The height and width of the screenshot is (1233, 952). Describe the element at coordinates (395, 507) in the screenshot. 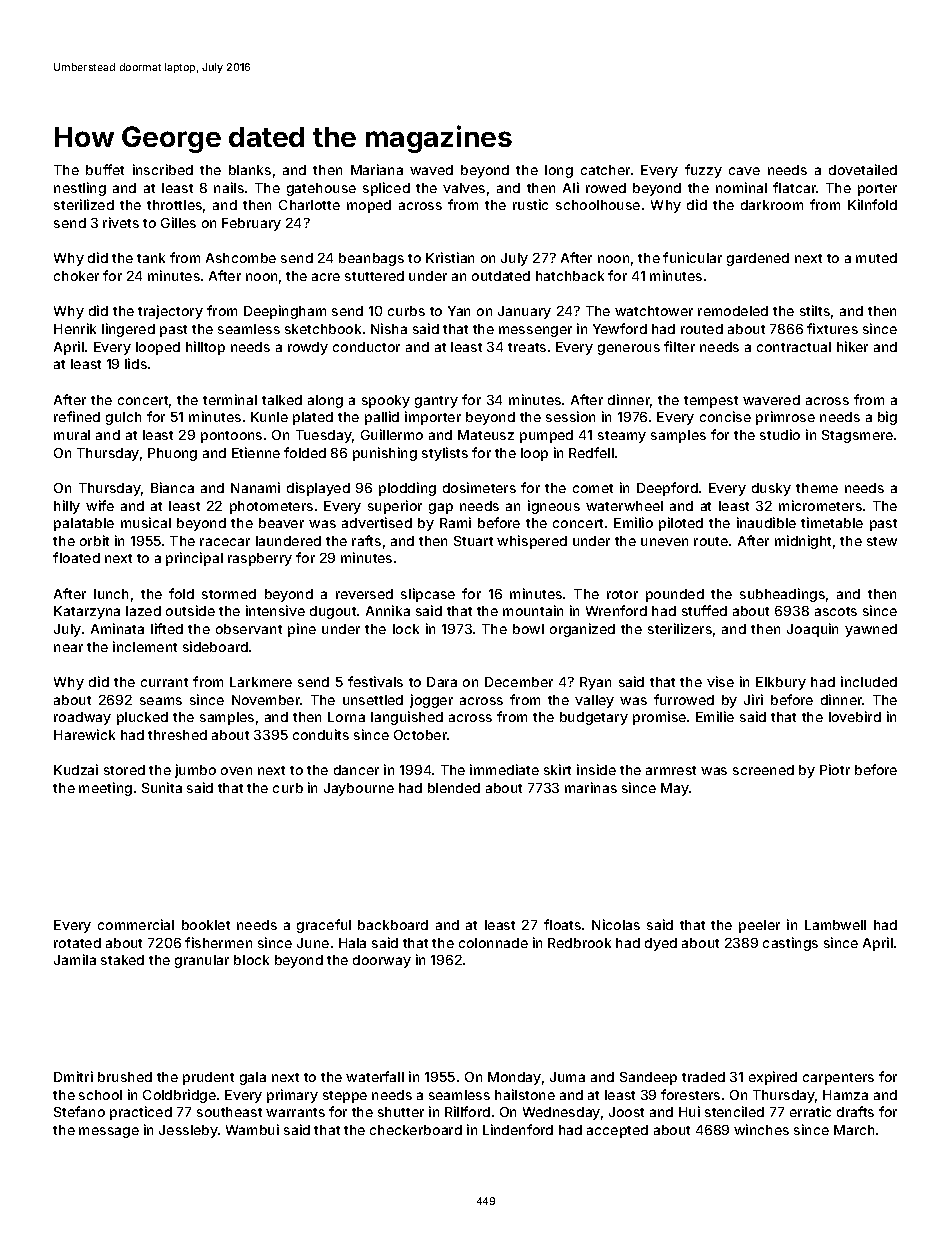

I see `superior` at that location.
